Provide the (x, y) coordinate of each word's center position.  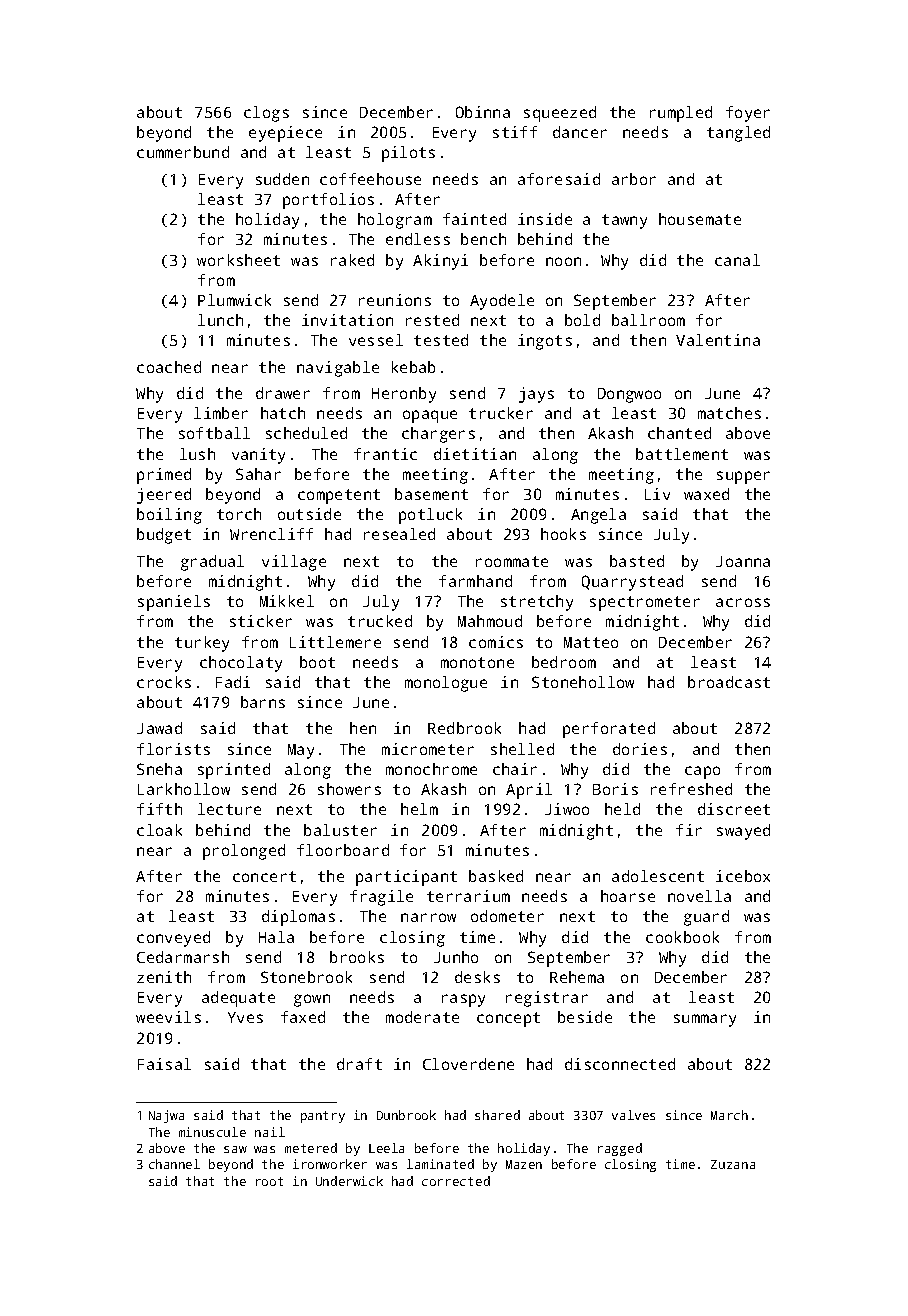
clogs (266, 114)
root (269, 1181)
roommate (512, 561)
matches (729, 413)
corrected (456, 1181)
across (743, 602)
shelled (522, 749)
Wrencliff (271, 534)
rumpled (681, 114)
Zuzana (733, 1164)
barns (263, 702)
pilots (408, 154)
